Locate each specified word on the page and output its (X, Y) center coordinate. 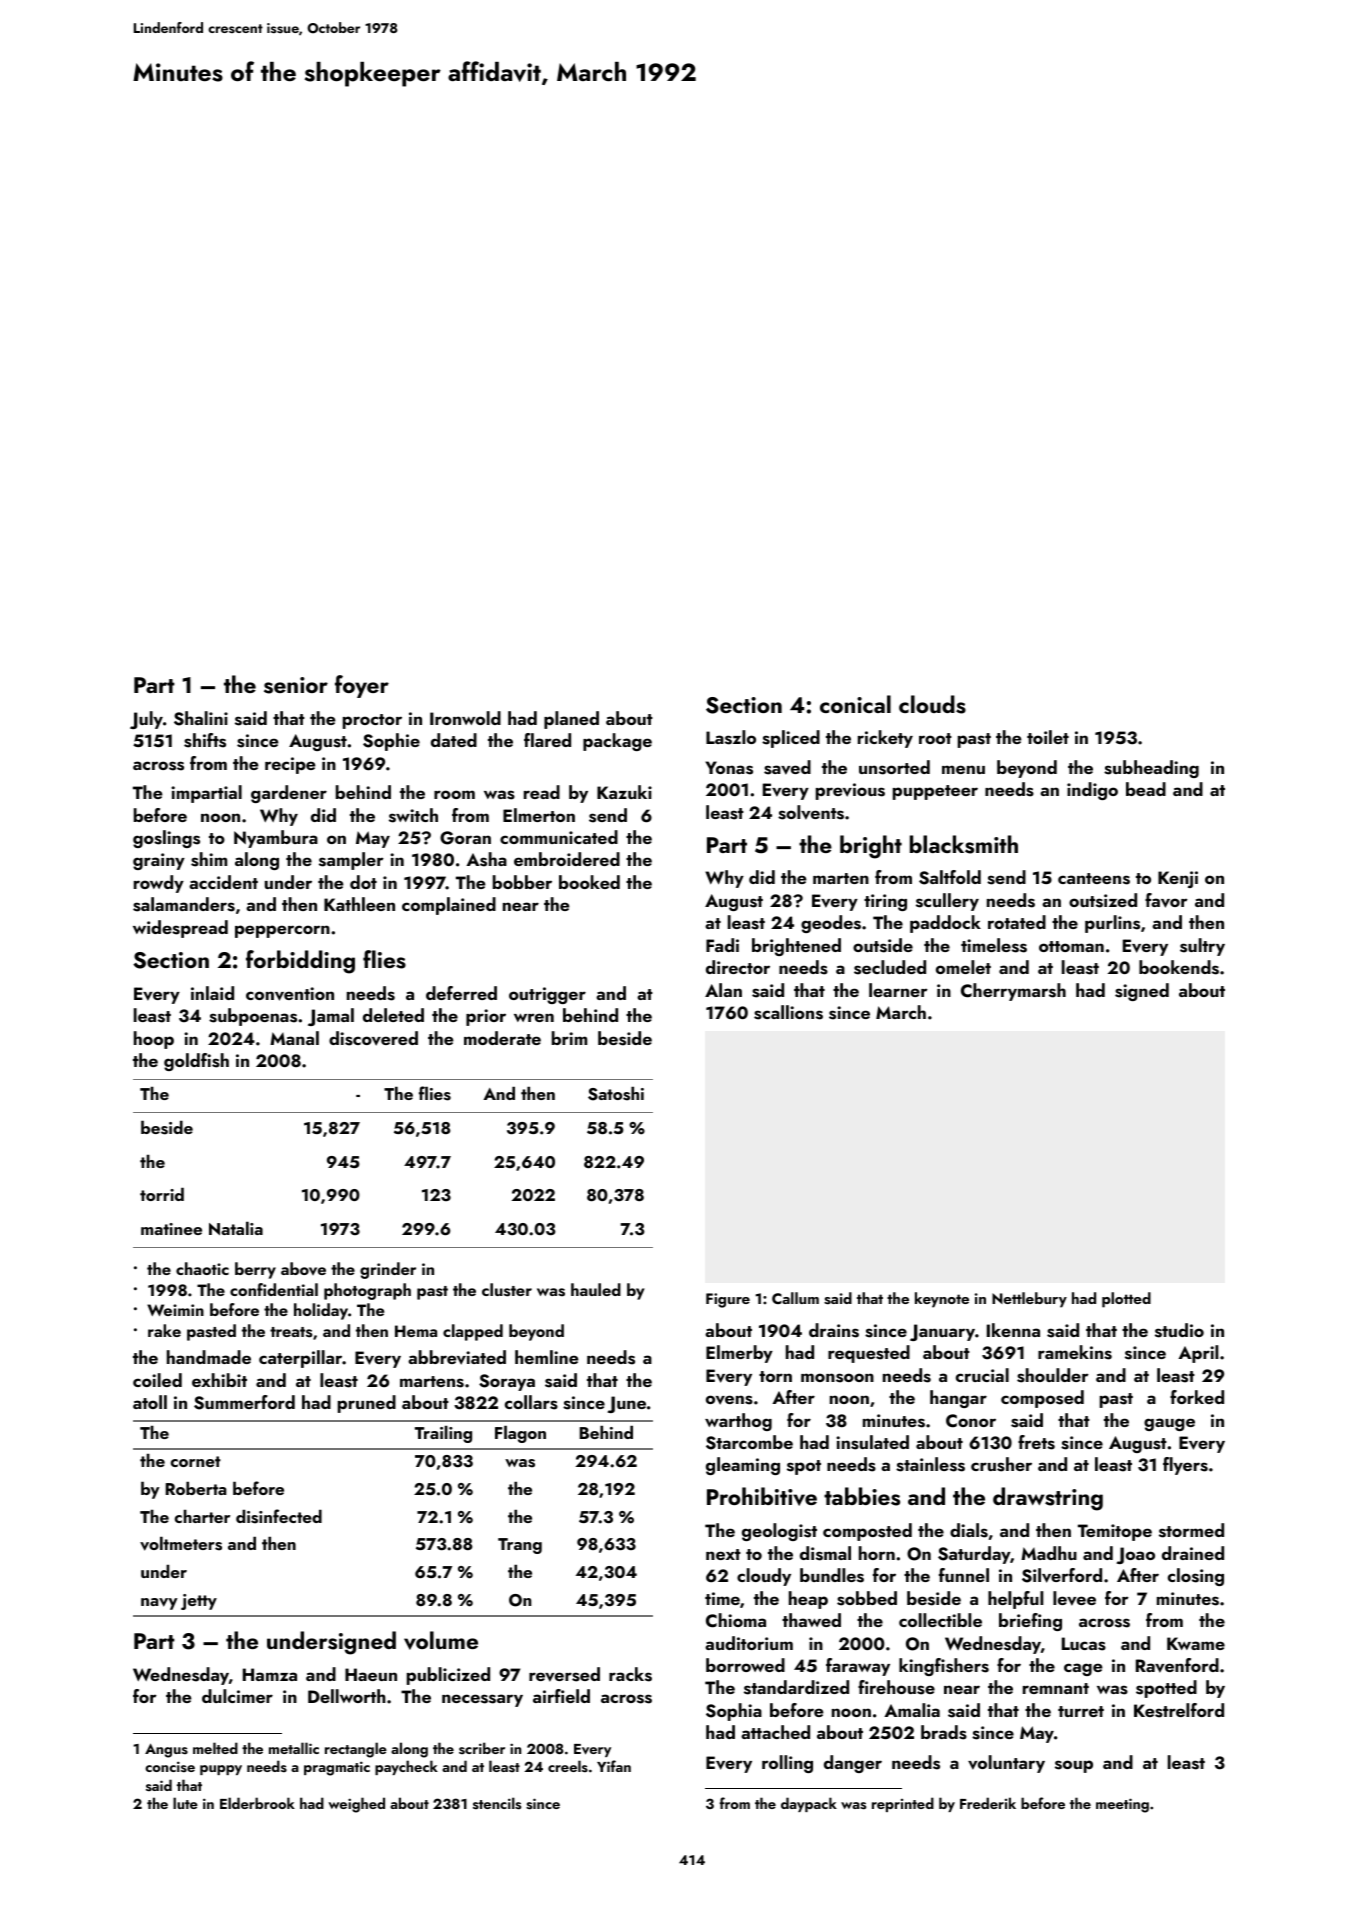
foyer (362, 686)
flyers (1185, 1466)
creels (568, 1766)
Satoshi (616, 1093)
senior (296, 685)
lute (185, 1803)
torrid (162, 1194)
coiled (157, 1380)
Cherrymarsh (1013, 992)
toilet (1048, 737)
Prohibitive (762, 1496)
